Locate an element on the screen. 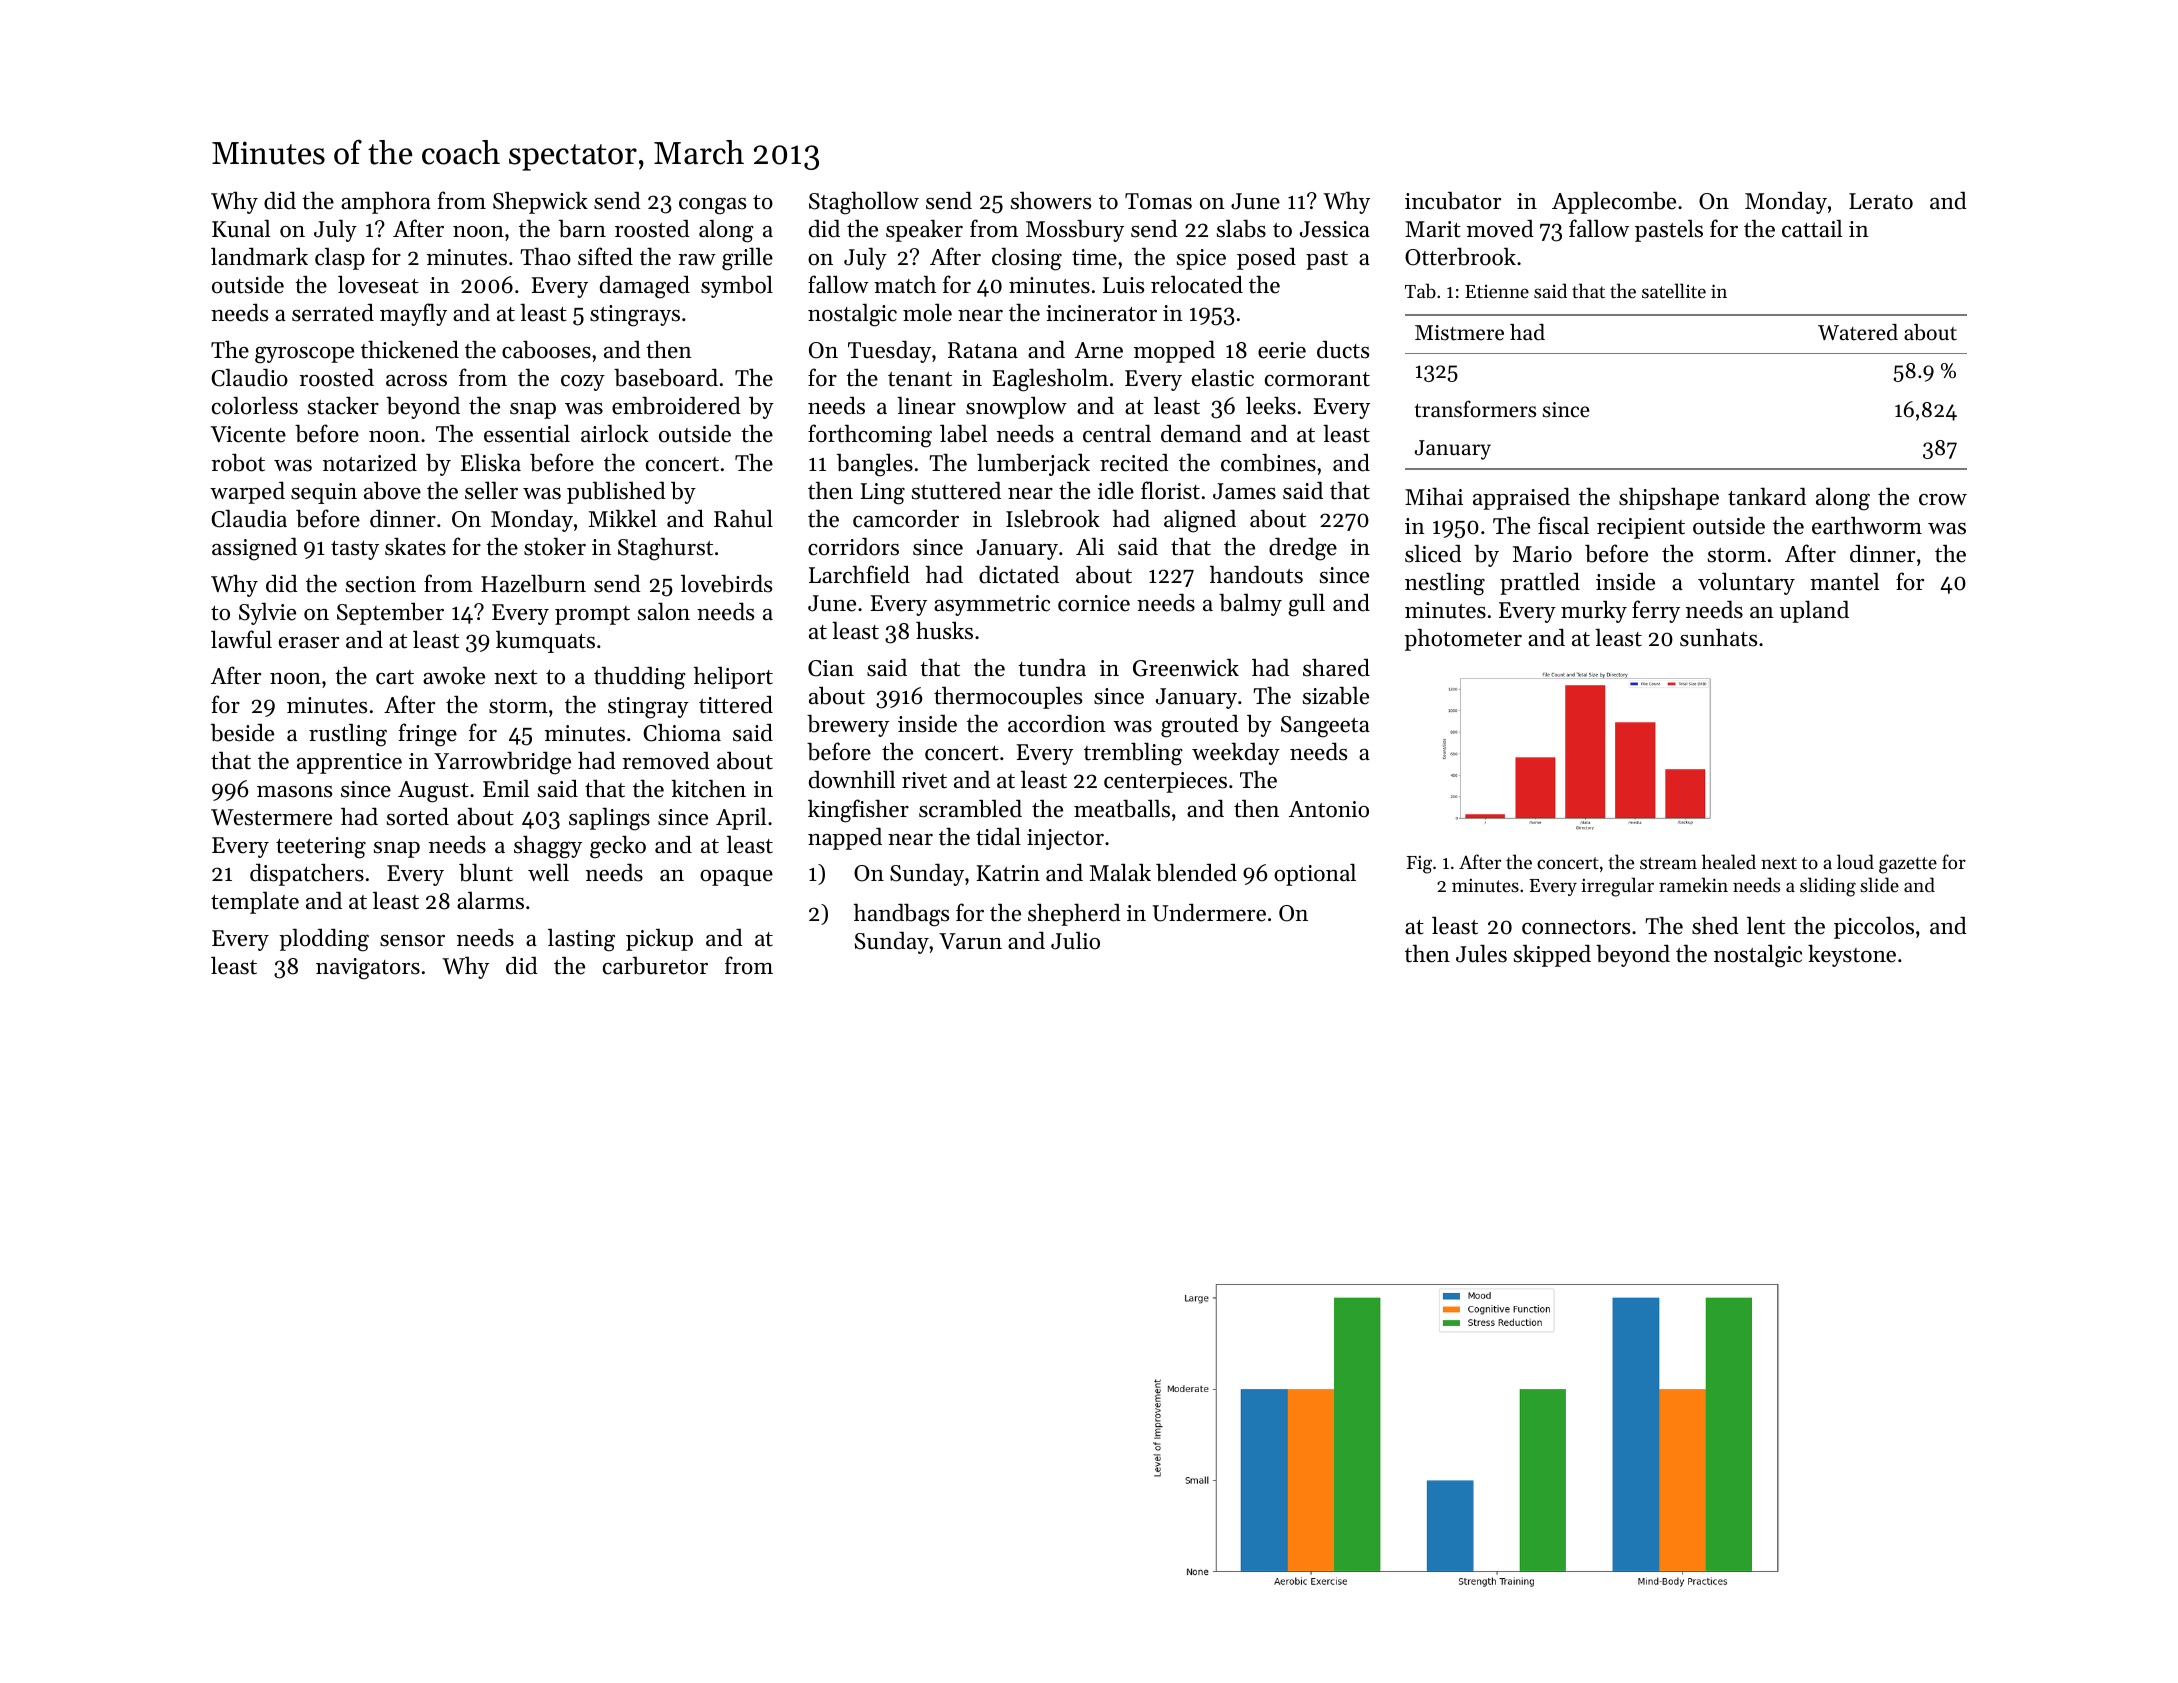  Claudia is located at coordinates (249, 518).
